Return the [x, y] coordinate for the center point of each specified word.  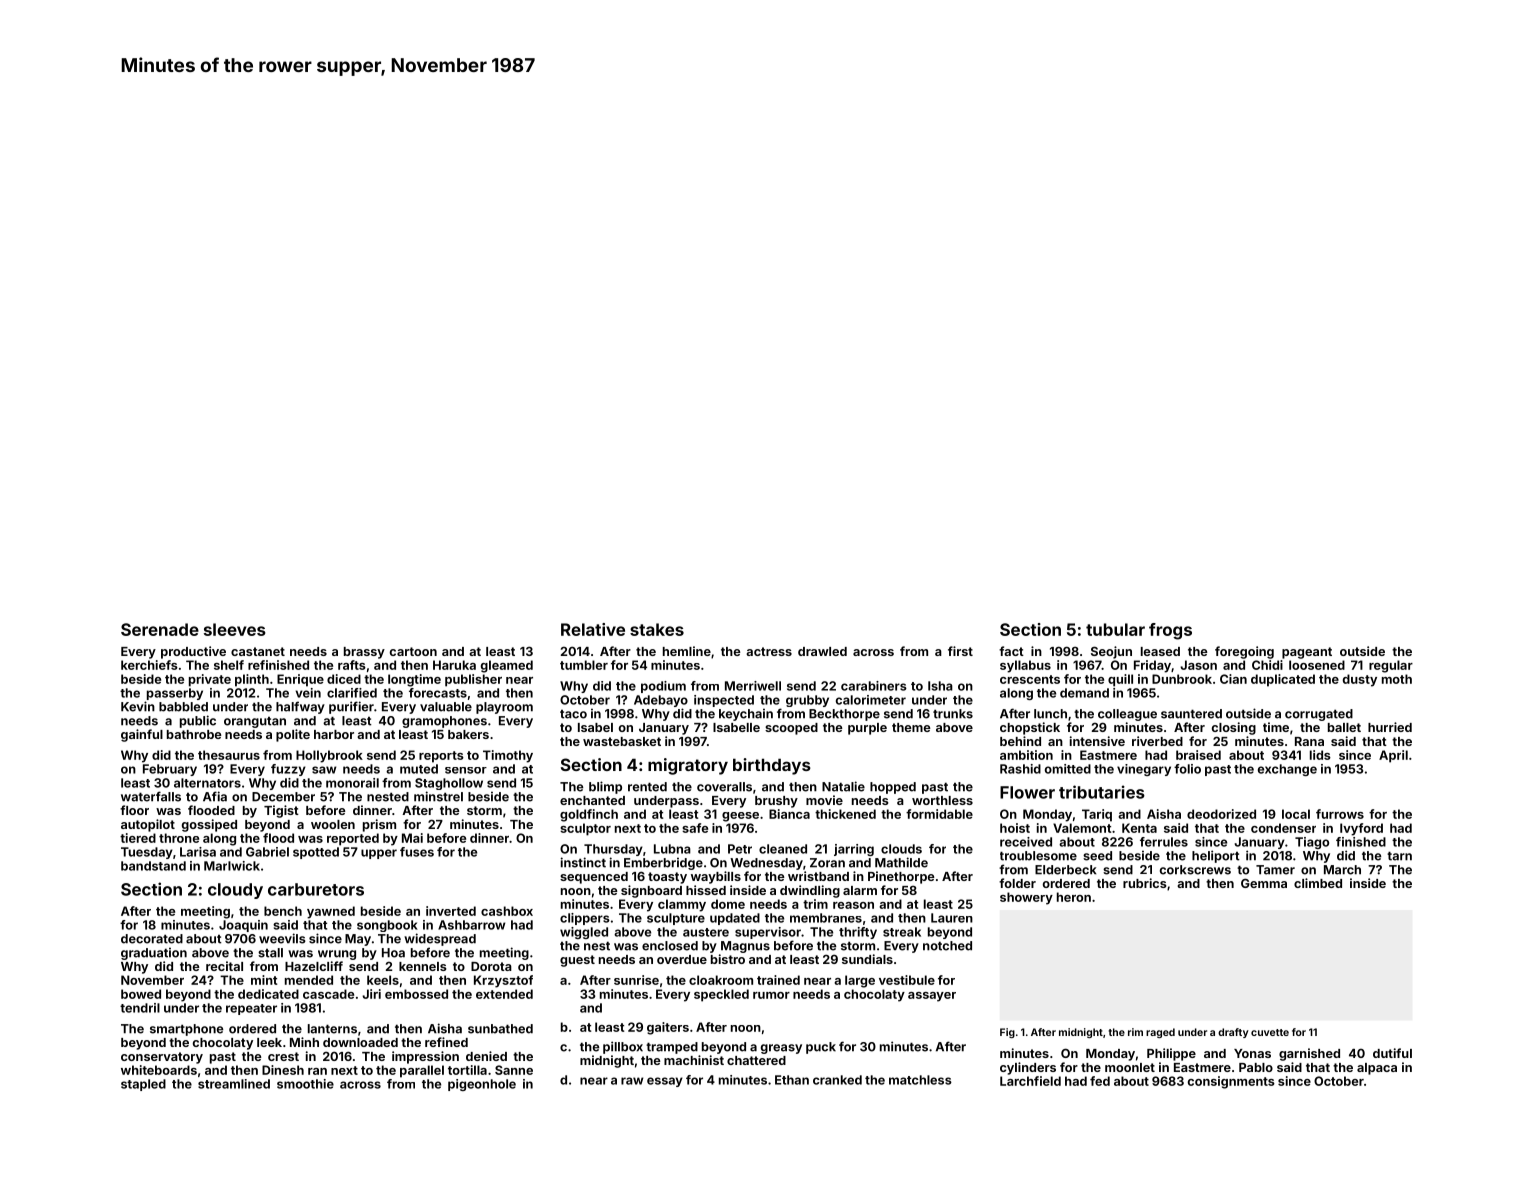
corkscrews [1195, 870]
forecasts [438, 693]
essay [665, 1082]
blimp [605, 787]
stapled [143, 1085]
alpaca [1377, 1069]
